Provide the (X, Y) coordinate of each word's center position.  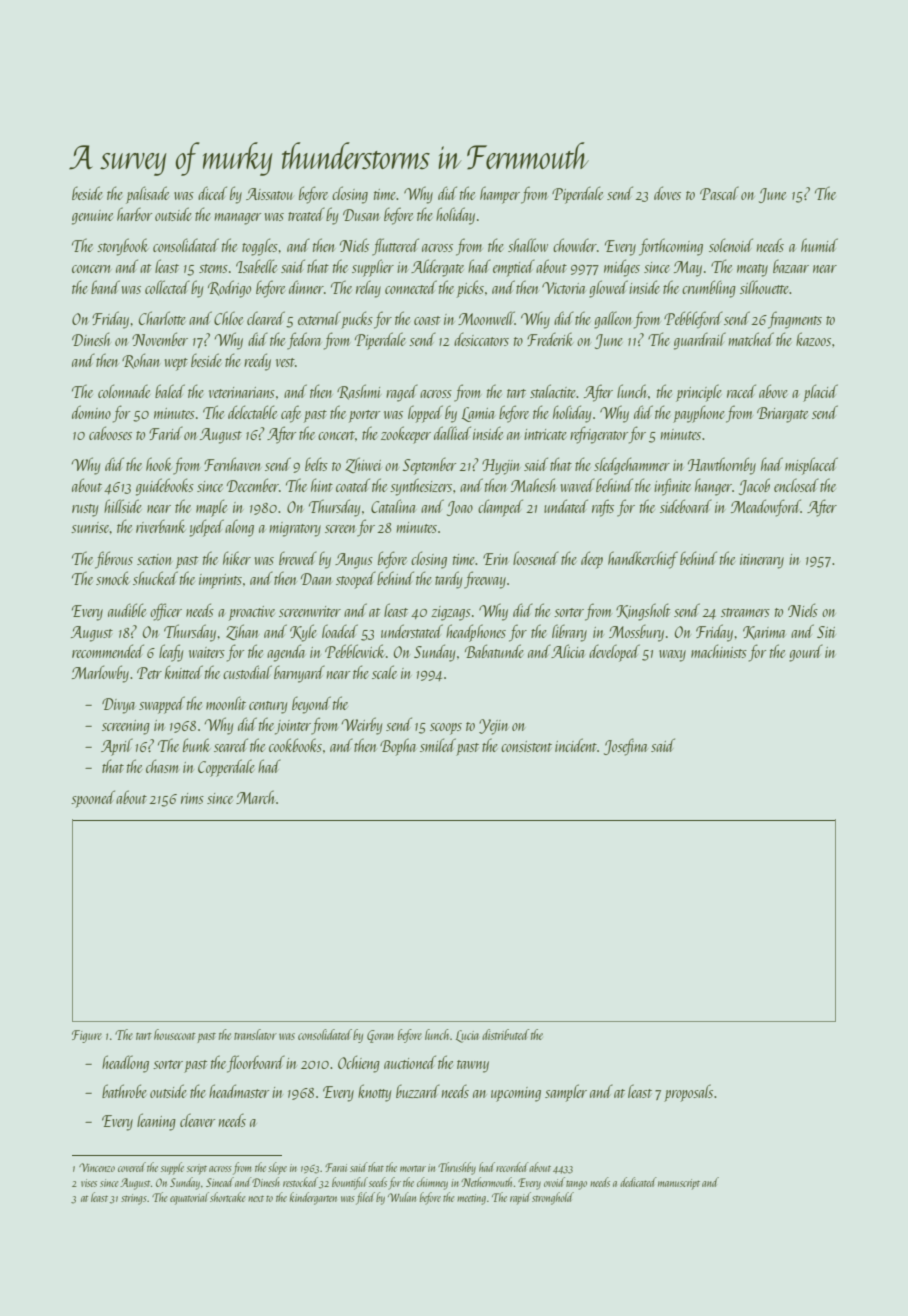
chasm (162, 766)
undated (566, 506)
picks (470, 289)
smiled (438, 745)
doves (667, 193)
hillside (123, 506)
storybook (123, 247)
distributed (506, 1034)
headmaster (239, 1091)
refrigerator (599, 435)
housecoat (175, 1034)
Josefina (626, 747)
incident (576, 745)
